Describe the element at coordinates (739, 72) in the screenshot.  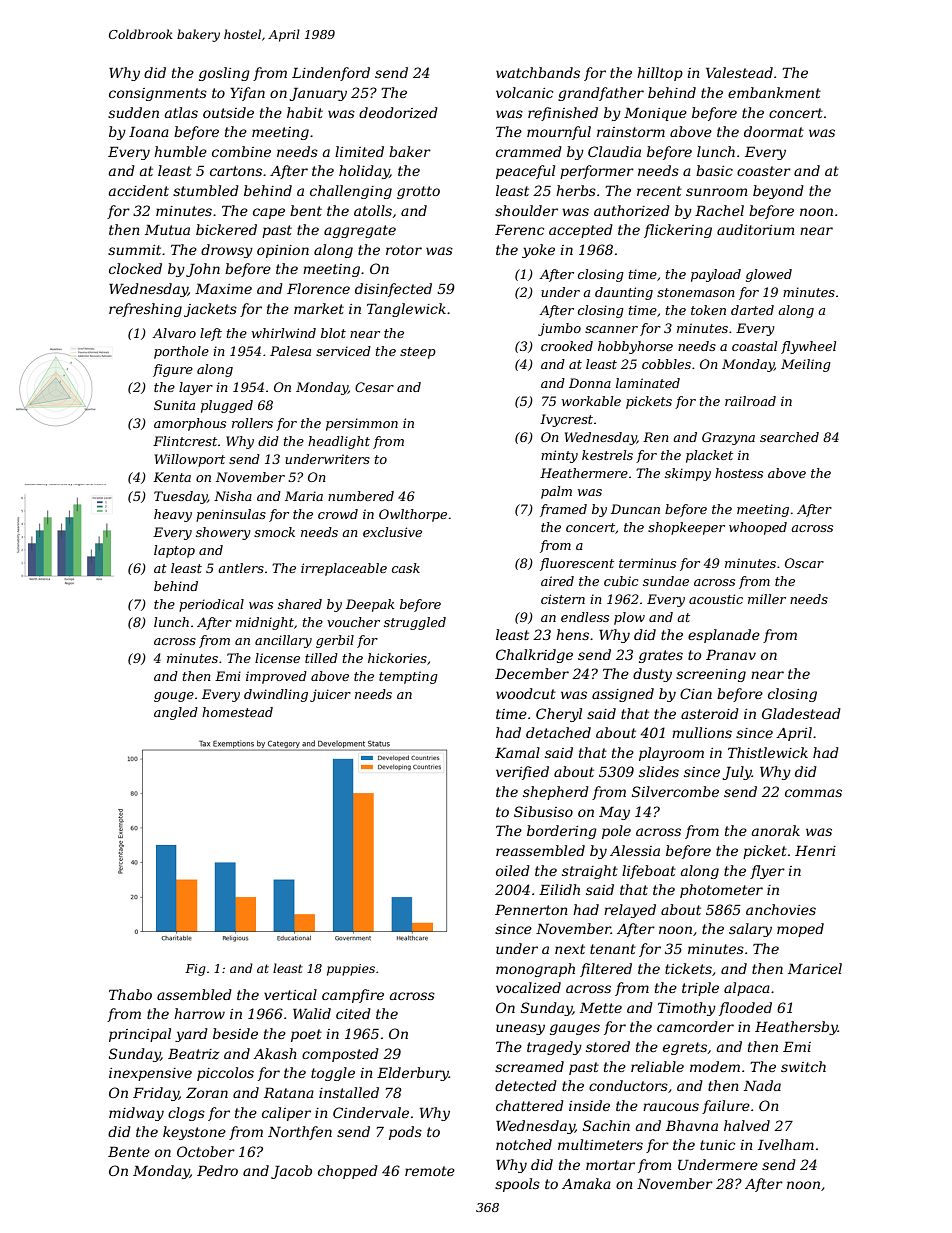
I see `Valestead` at that location.
